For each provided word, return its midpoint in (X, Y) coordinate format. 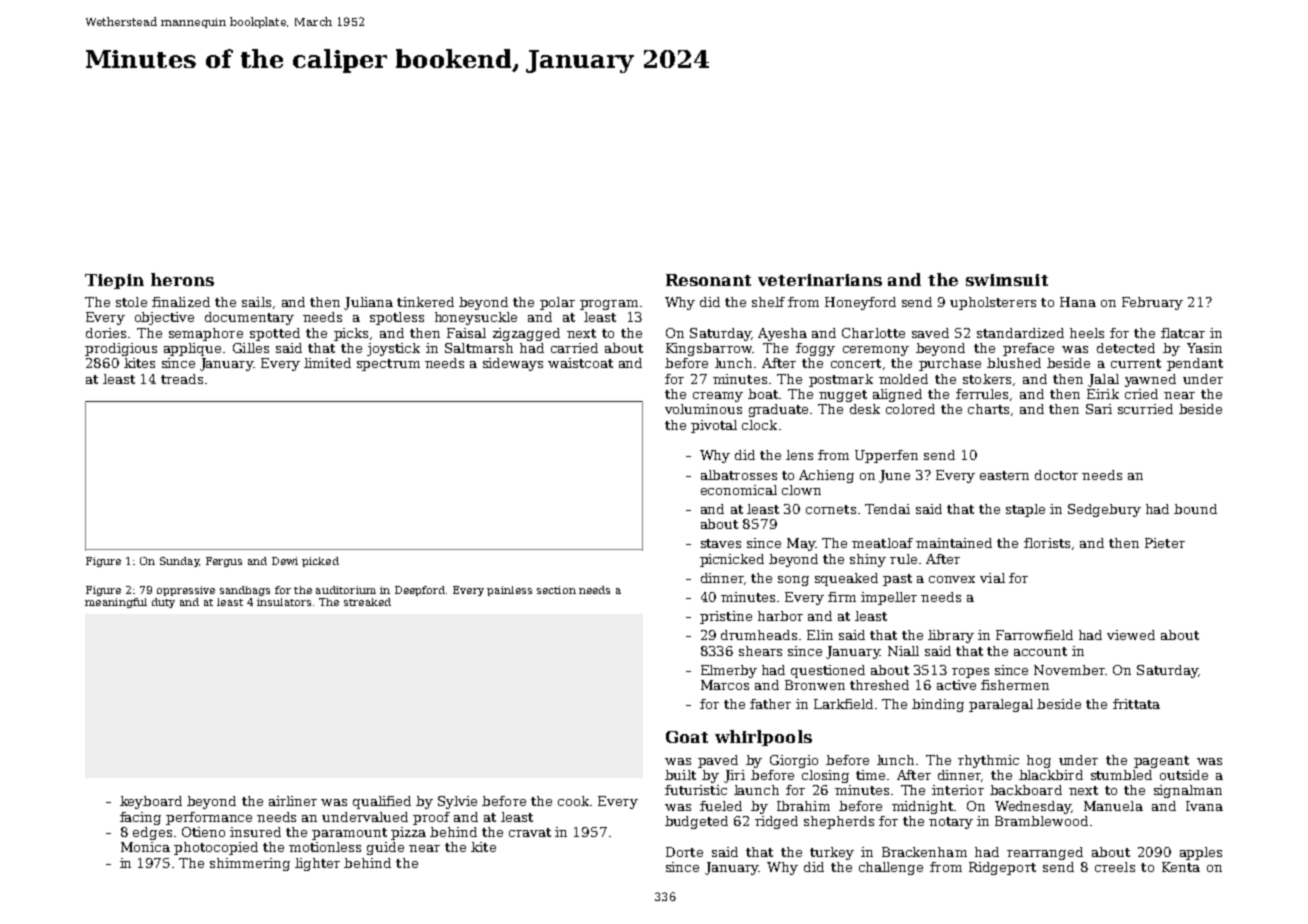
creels (1115, 867)
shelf (768, 302)
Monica (145, 847)
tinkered (425, 302)
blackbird (1051, 775)
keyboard (151, 802)
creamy (718, 397)
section (556, 590)
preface (1028, 349)
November (1069, 670)
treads (182, 379)
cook (573, 801)
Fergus (224, 562)
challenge (891, 868)
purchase (950, 364)
